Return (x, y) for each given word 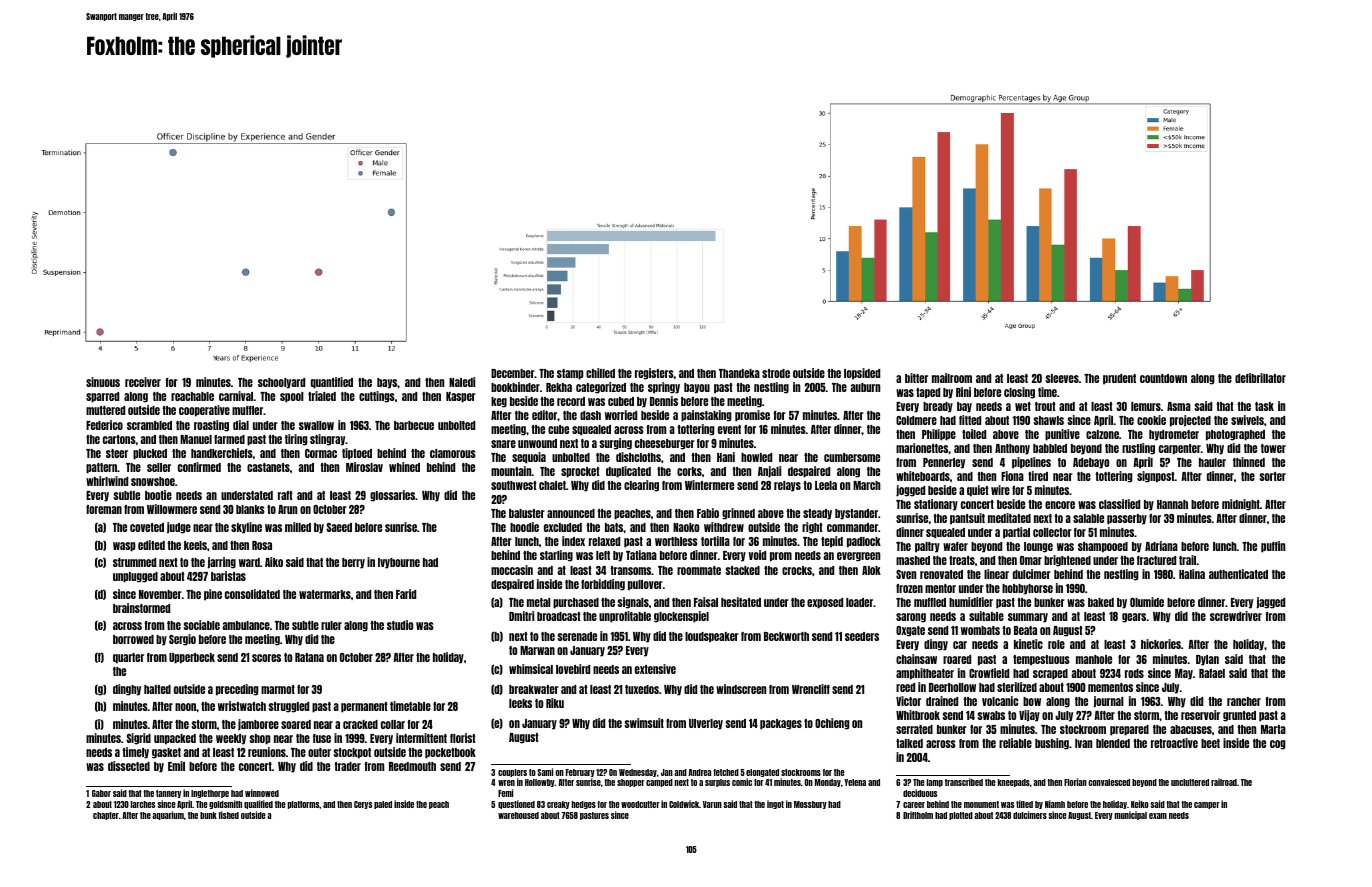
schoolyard (281, 383)
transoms (631, 570)
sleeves (1062, 378)
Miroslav (364, 467)
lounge (1038, 547)
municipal (1131, 815)
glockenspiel (681, 617)
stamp (570, 374)
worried (621, 415)
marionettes (922, 448)
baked (1101, 602)
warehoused (518, 815)
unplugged (135, 577)
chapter (106, 816)
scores (266, 658)
